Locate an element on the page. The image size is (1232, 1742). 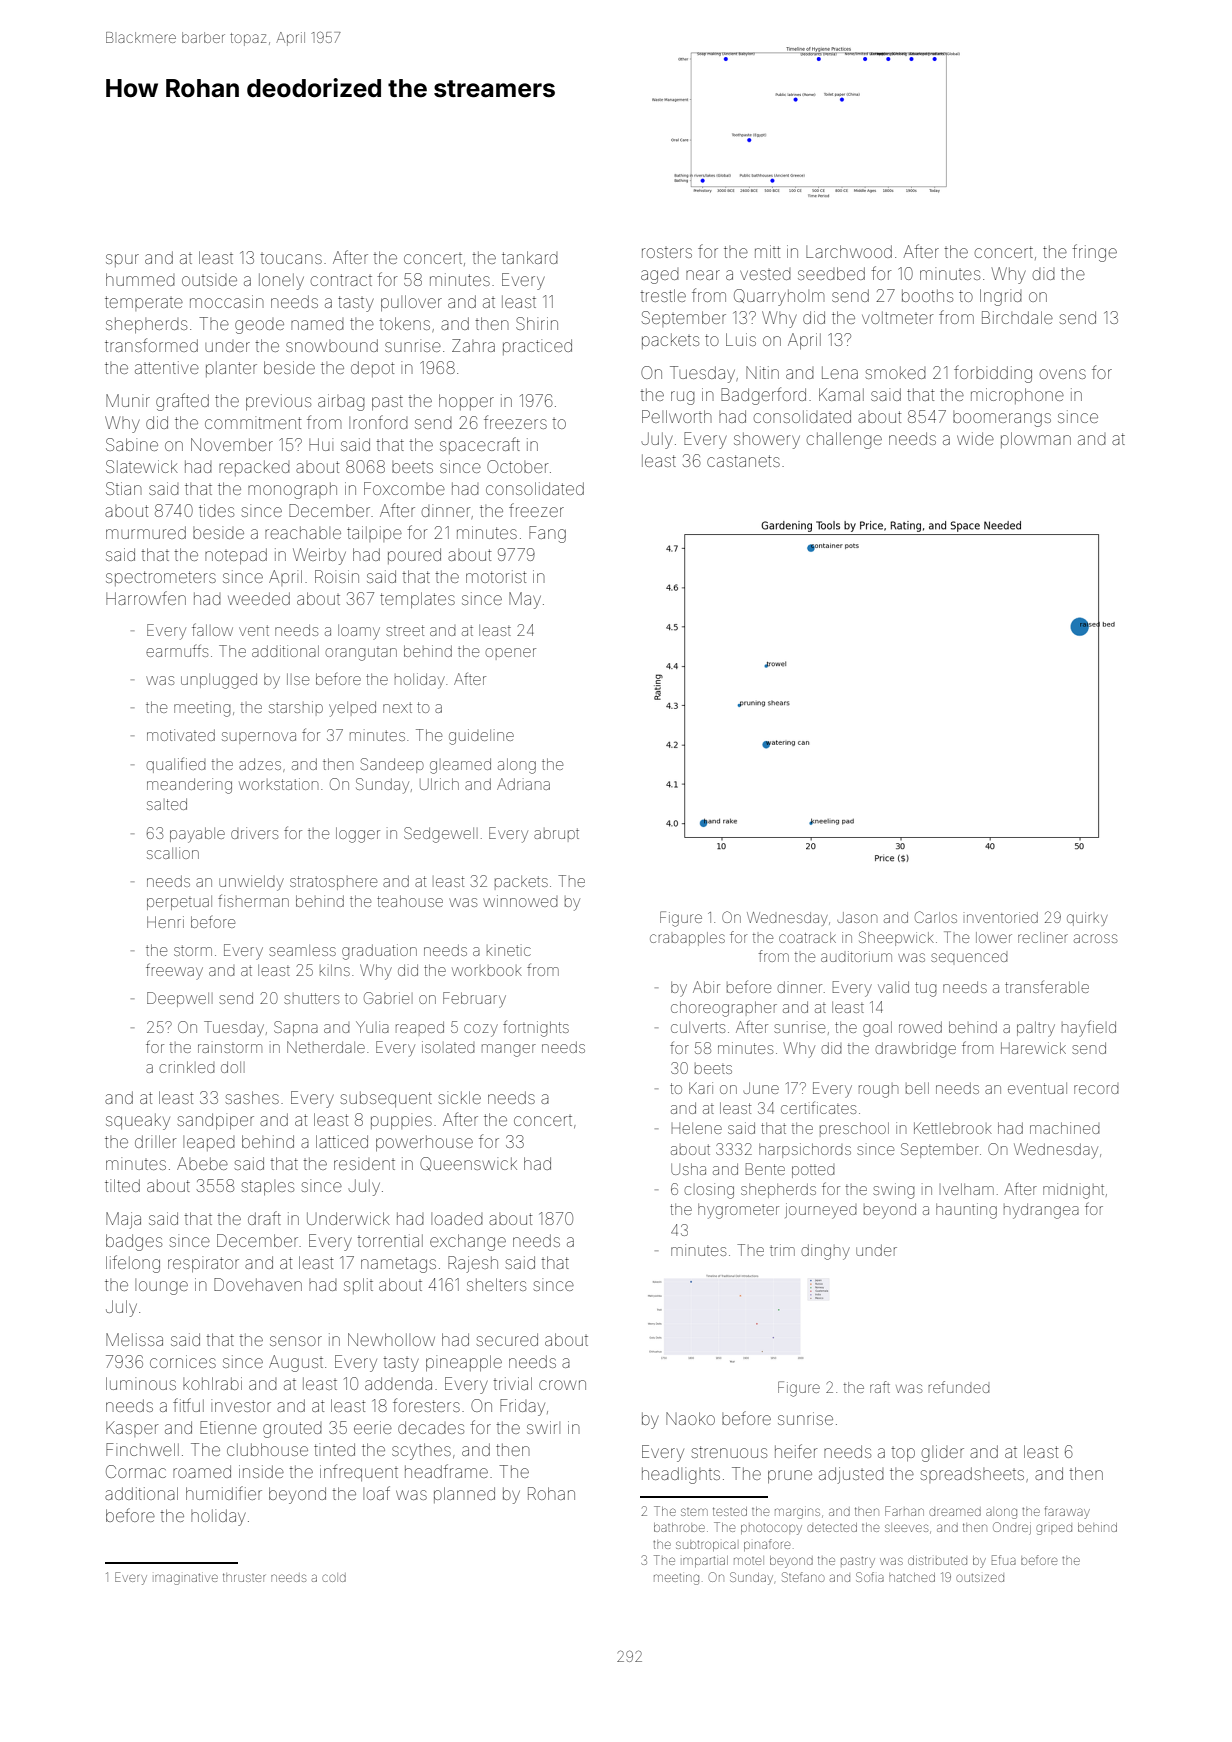
plowman is located at coordinates (1036, 440).
